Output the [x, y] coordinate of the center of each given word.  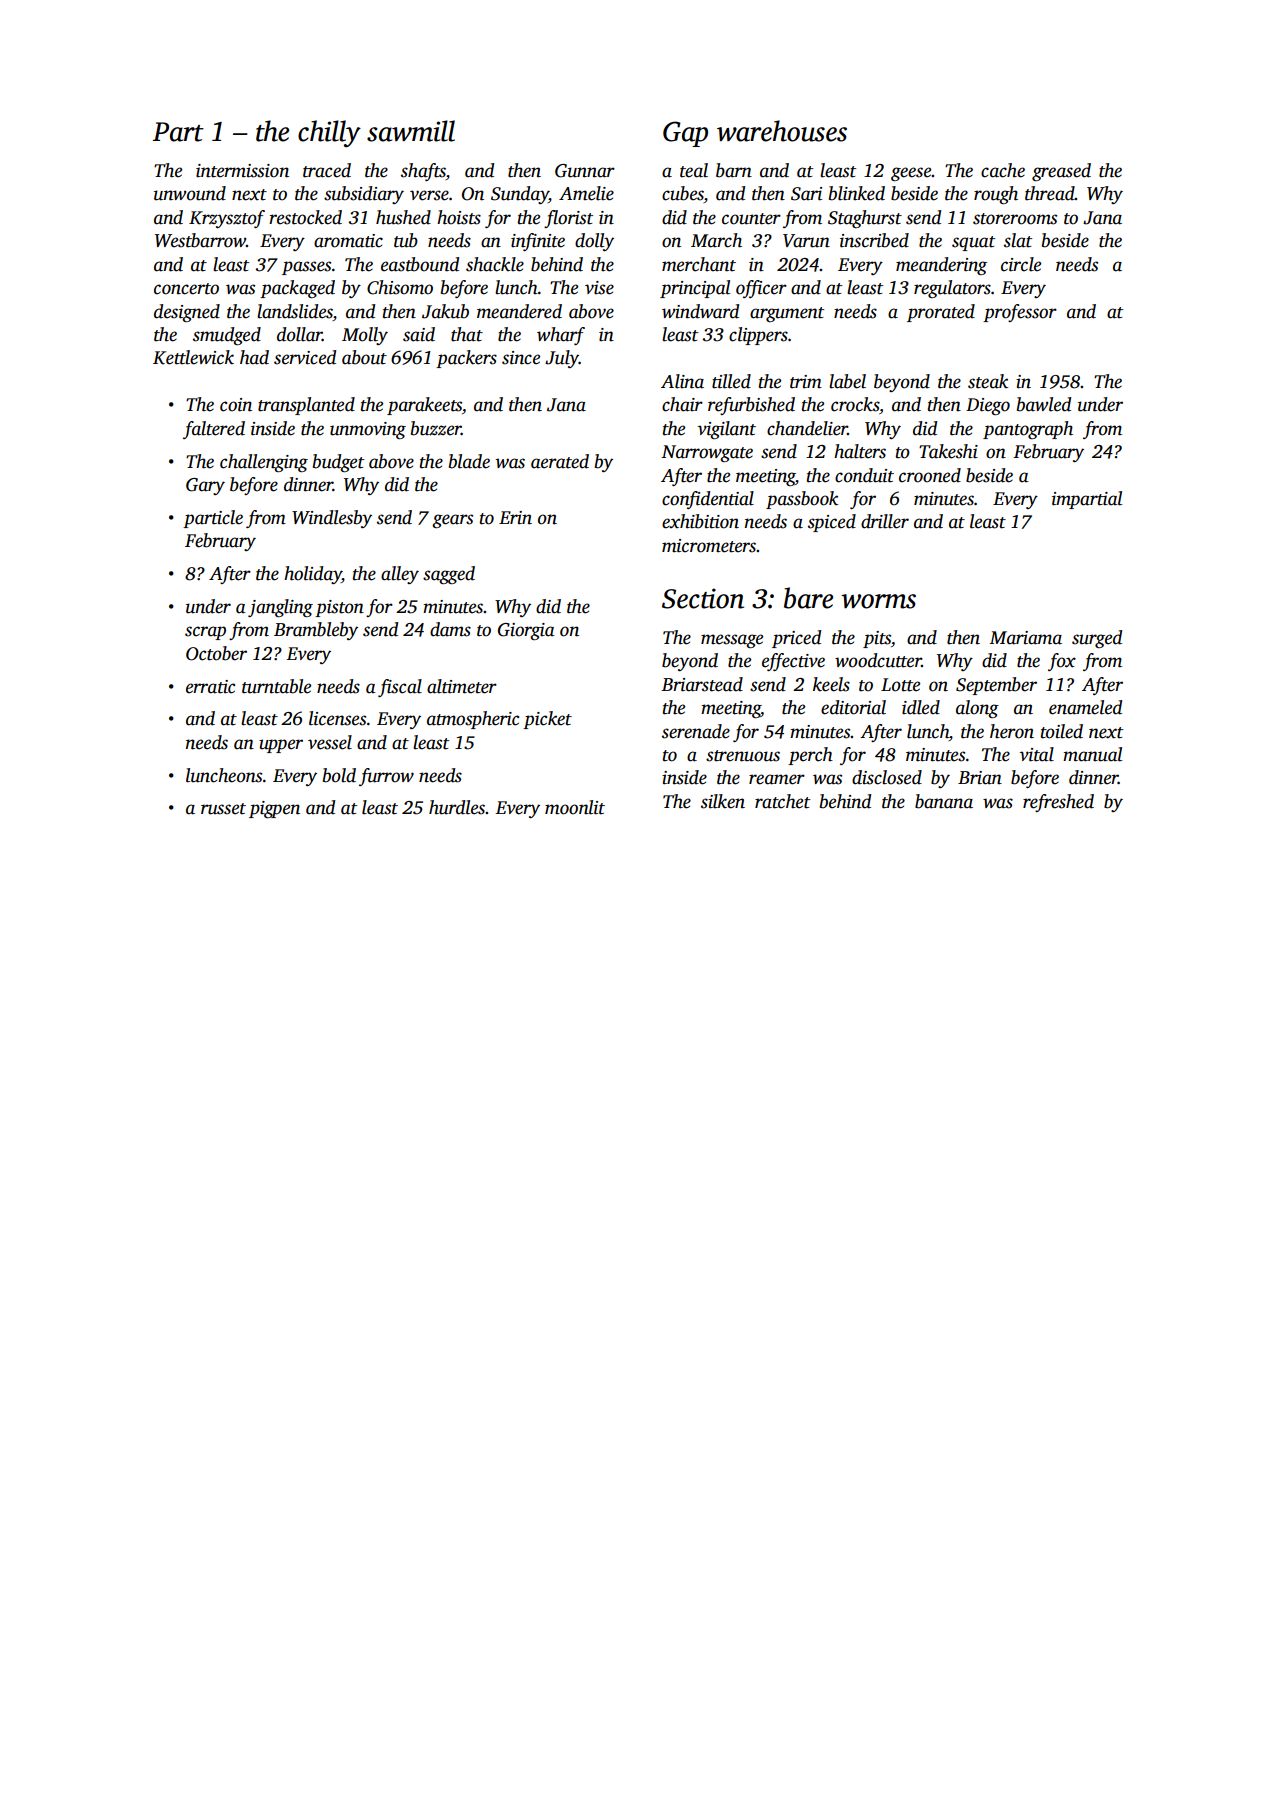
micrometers [709, 546]
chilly [329, 133]
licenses [337, 718]
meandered [519, 311]
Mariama [1026, 638]
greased [1061, 172]
